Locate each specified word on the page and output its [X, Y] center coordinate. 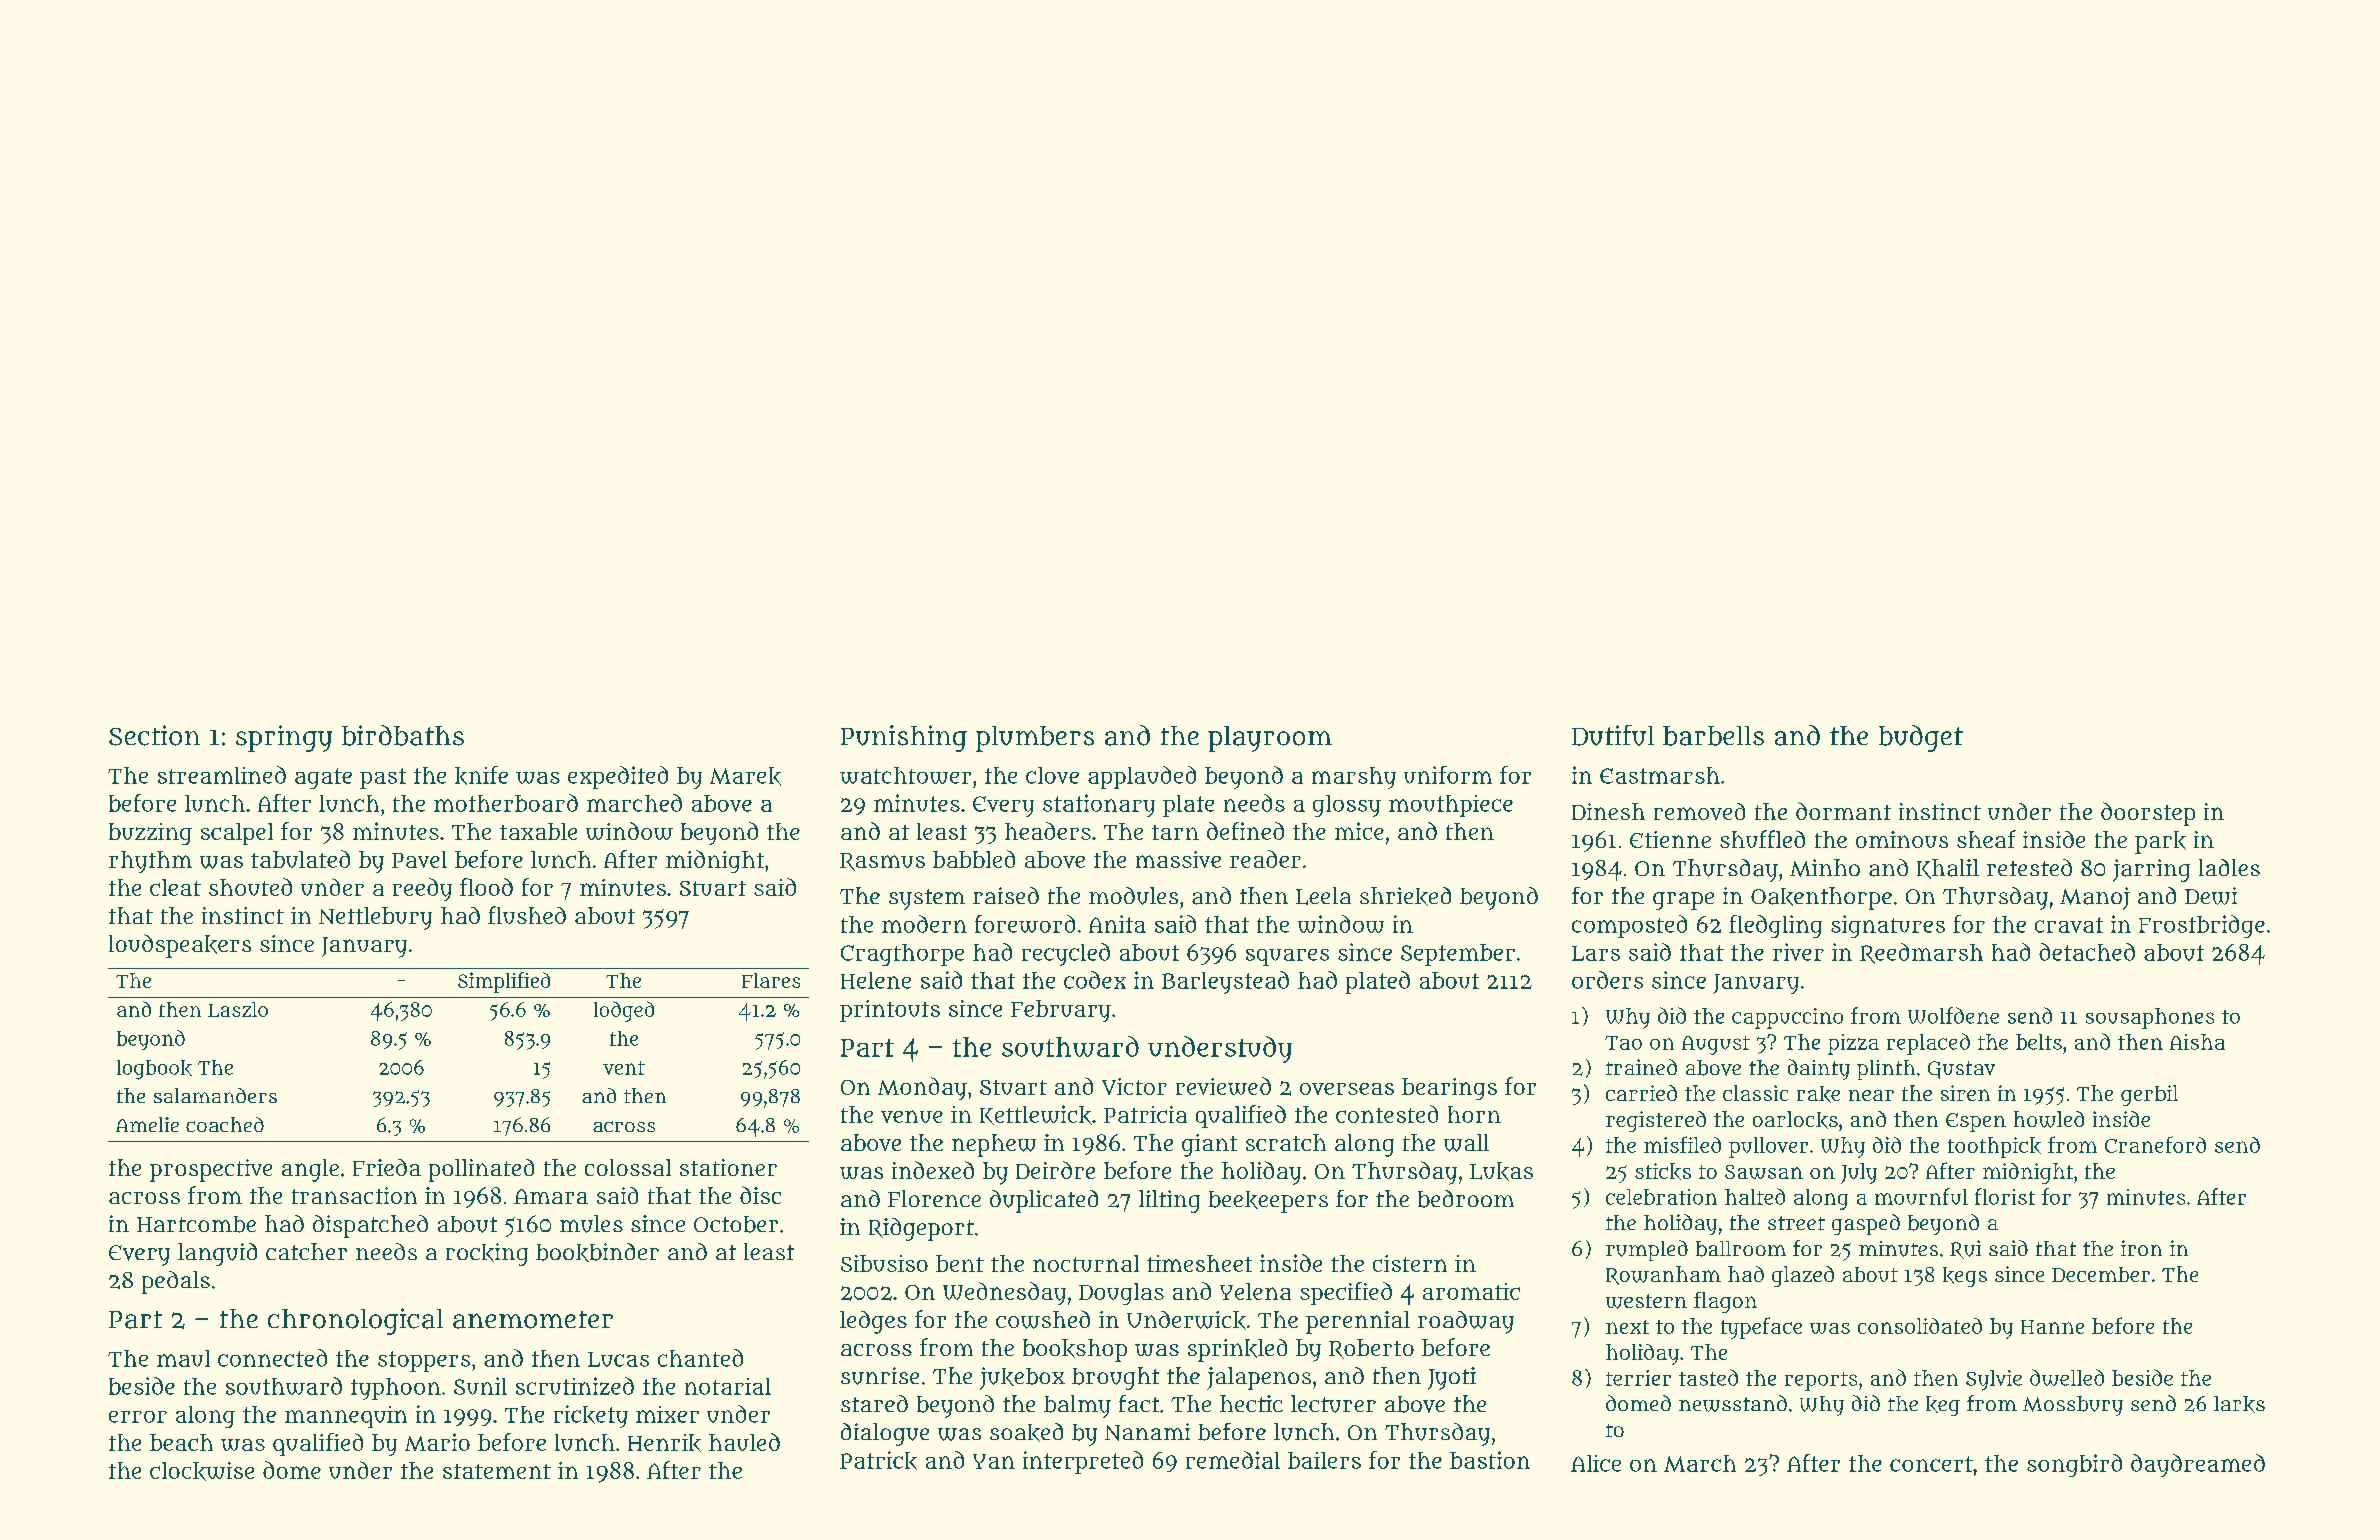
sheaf [1986, 839]
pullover [1768, 1147]
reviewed [1223, 1086]
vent [624, 1068]
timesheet [1199, 1263]
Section [154, 735]
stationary [1099, 805]
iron [2141, 1248]
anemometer [533, 1320]
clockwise [202, 1471]
